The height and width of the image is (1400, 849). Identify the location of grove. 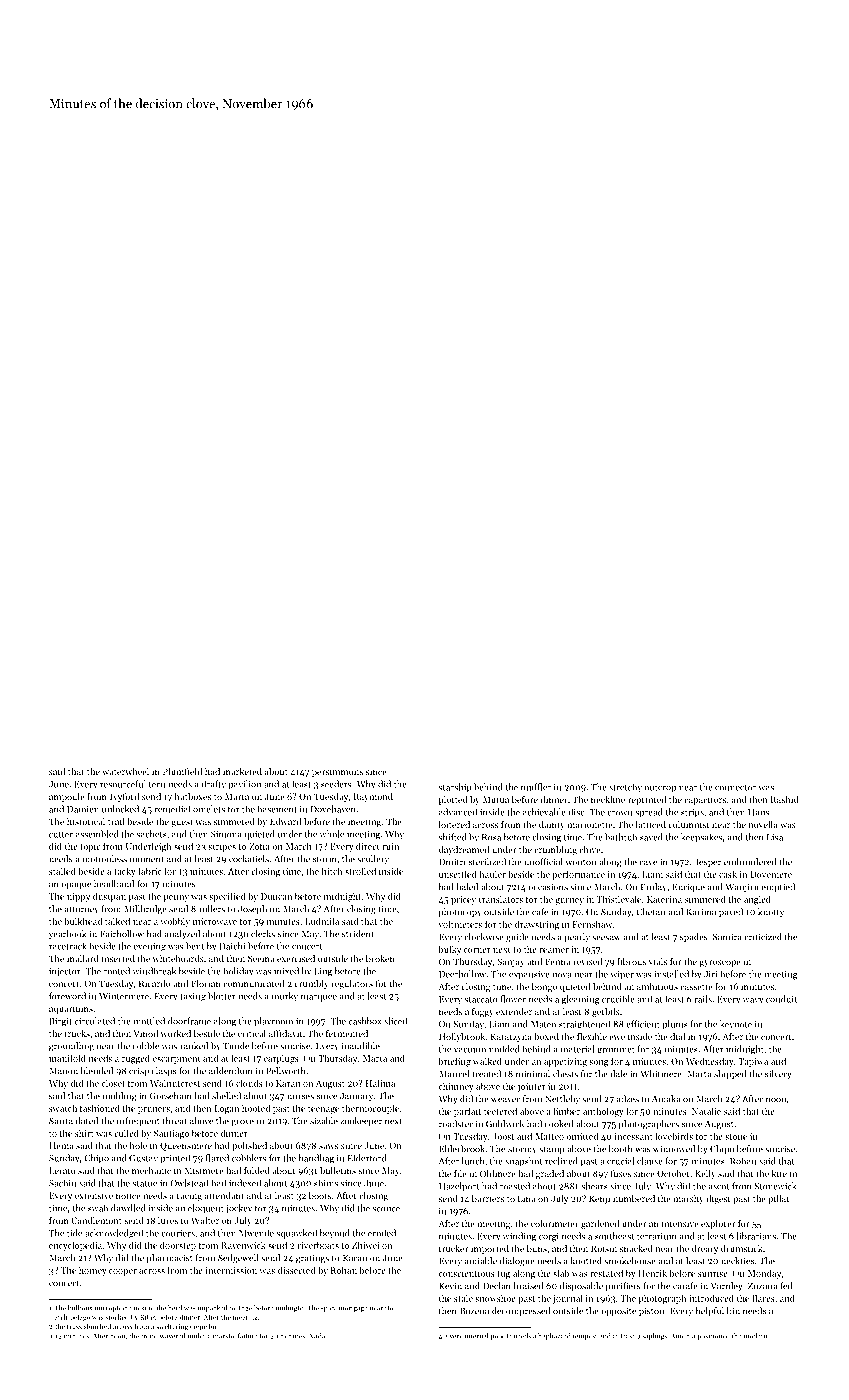
(242, 1123).
